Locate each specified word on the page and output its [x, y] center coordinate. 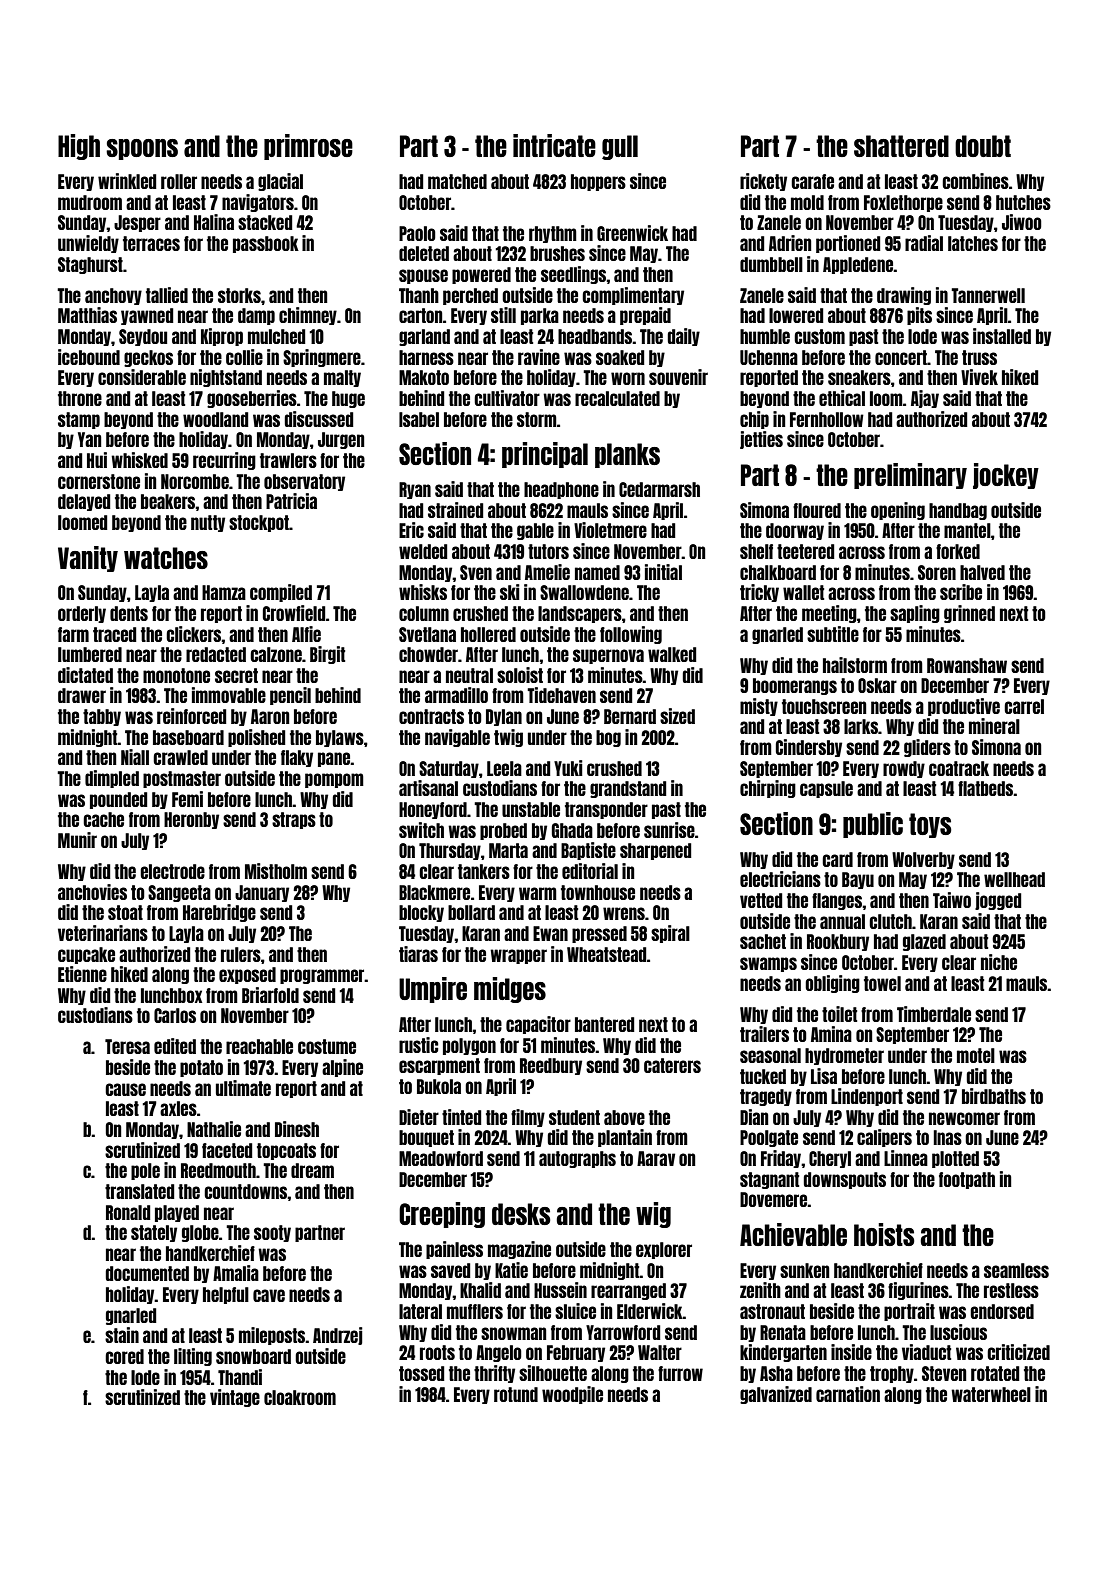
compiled [281, 593]
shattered [901, 146]
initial [663, 572]
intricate [554, 145]
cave [269, 1295]
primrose [308, 147]
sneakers [859, 377]
